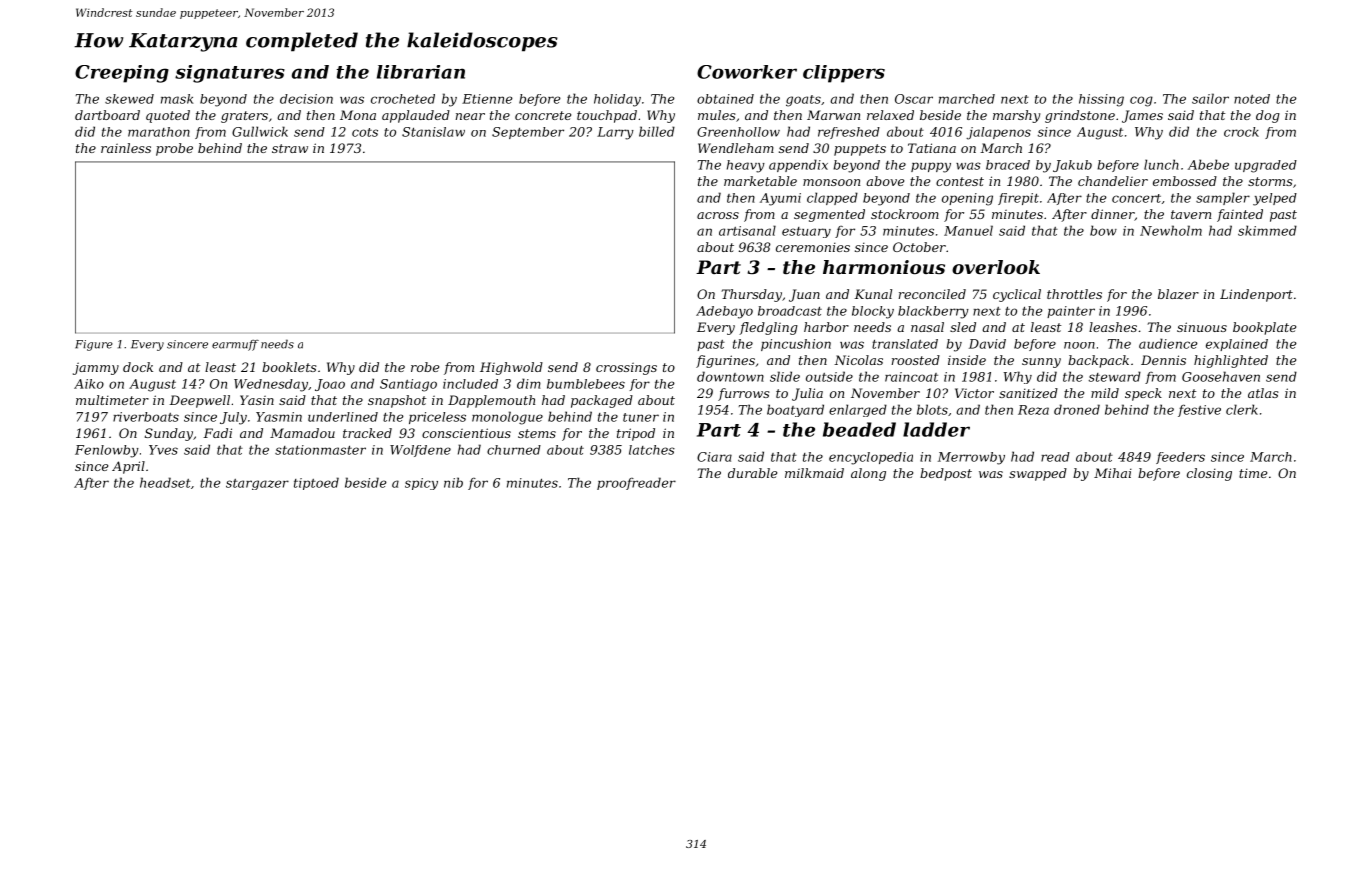 The width and height of the document is (1372, 887). I want to click on Greenhollow, so click(738, 132).
